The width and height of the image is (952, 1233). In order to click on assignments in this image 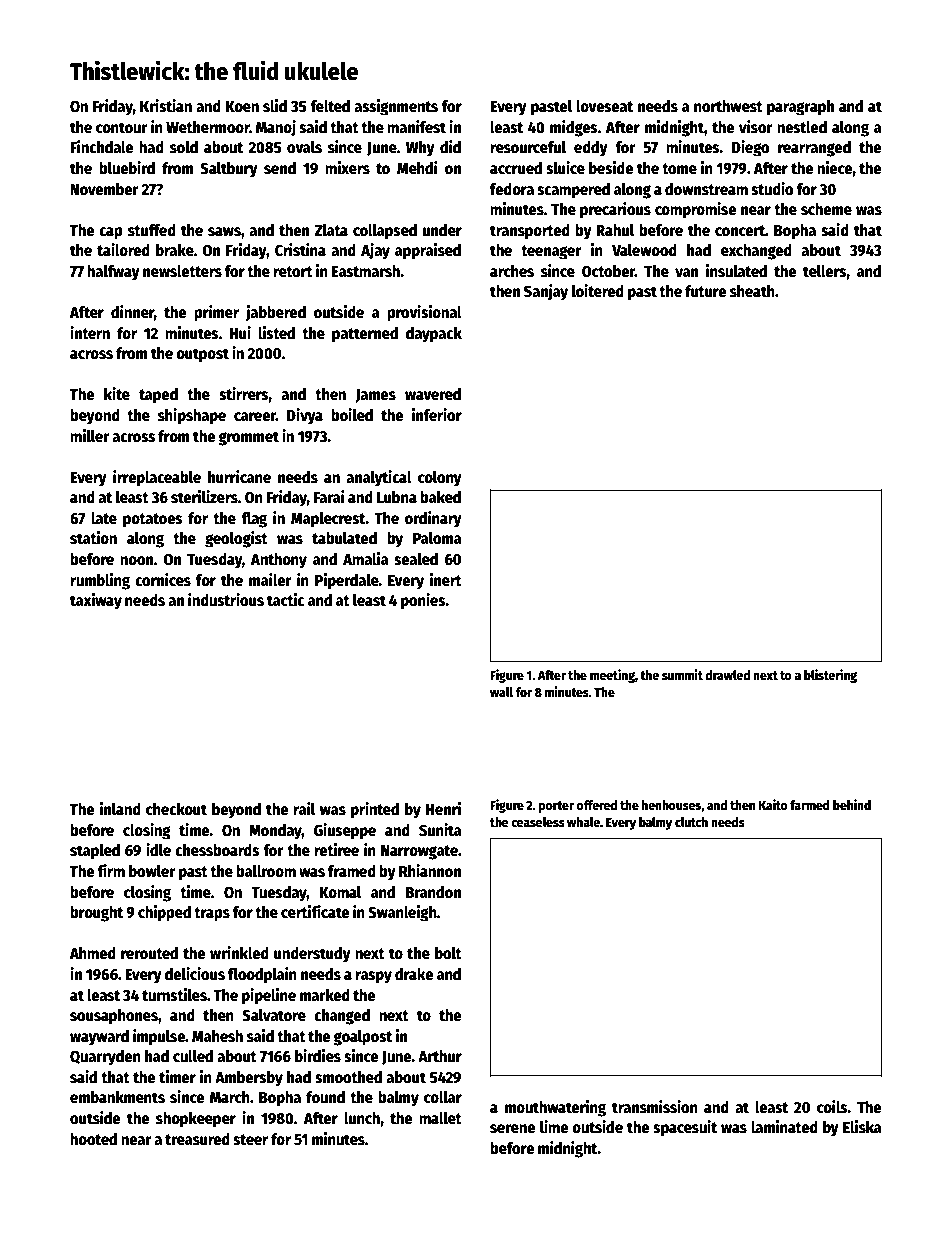, I will do `click(396, 107)`.
